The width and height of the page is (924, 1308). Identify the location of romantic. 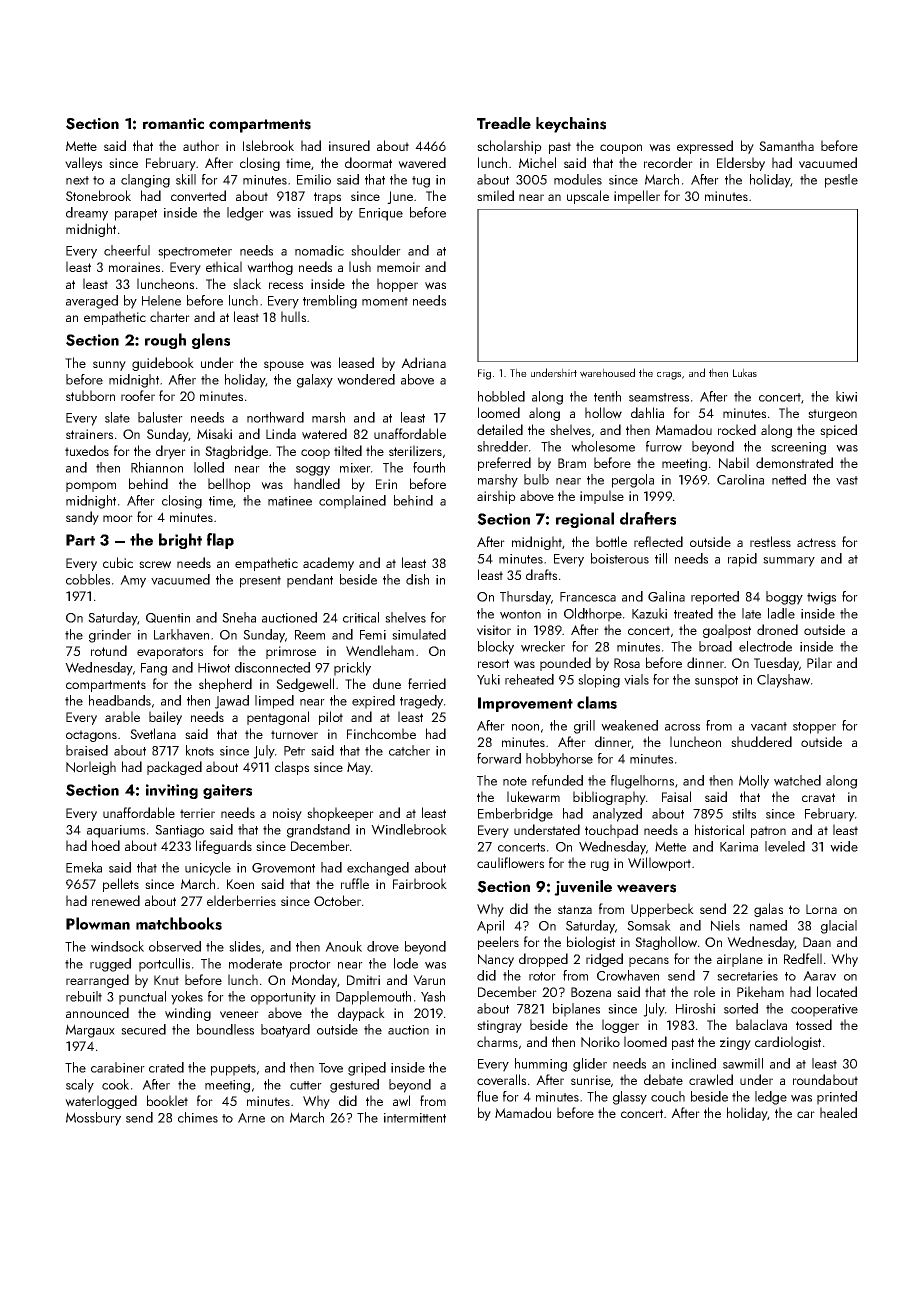
(173, 123).
